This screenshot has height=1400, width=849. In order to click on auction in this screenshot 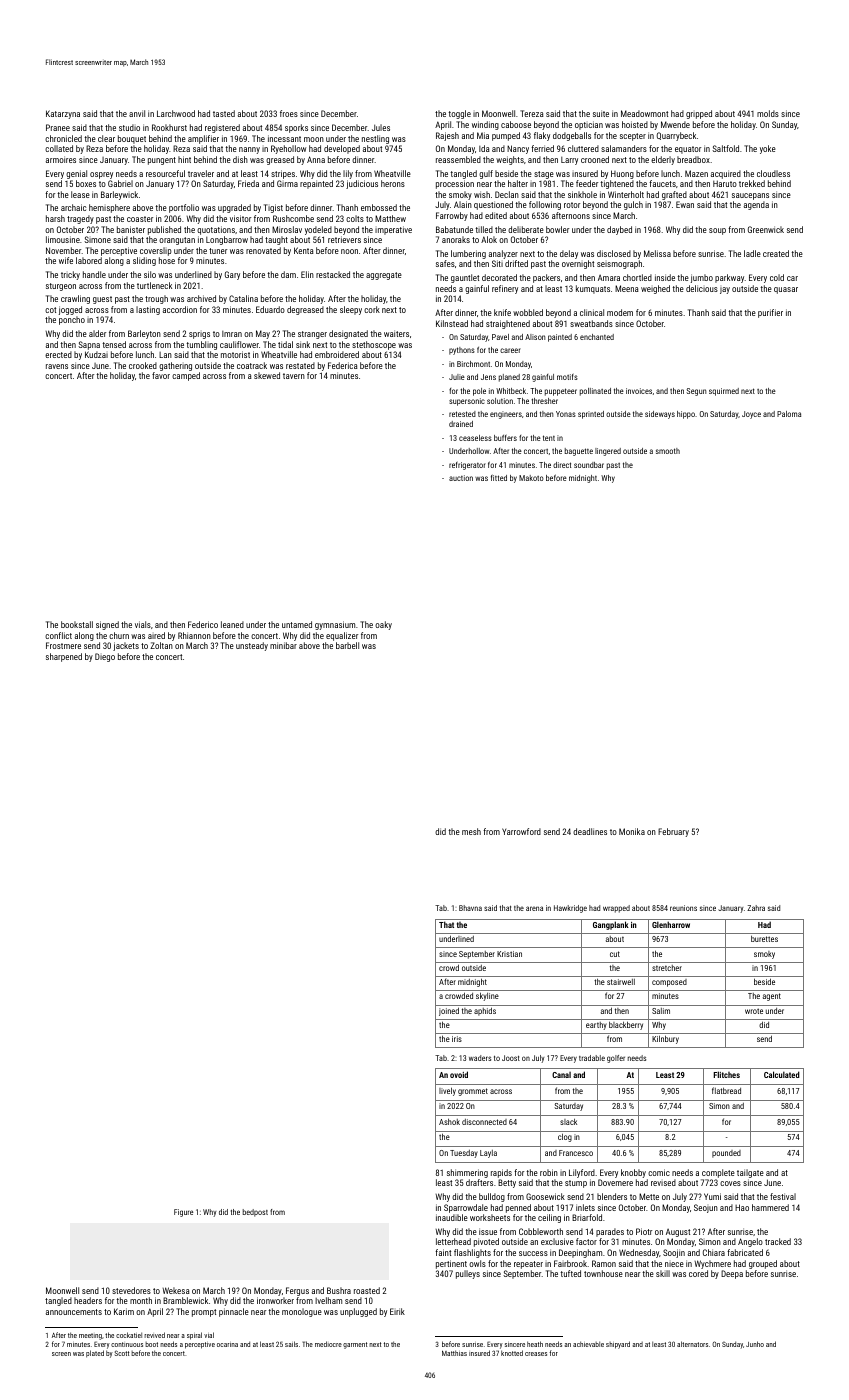, I will do `click(461, 478)`.
